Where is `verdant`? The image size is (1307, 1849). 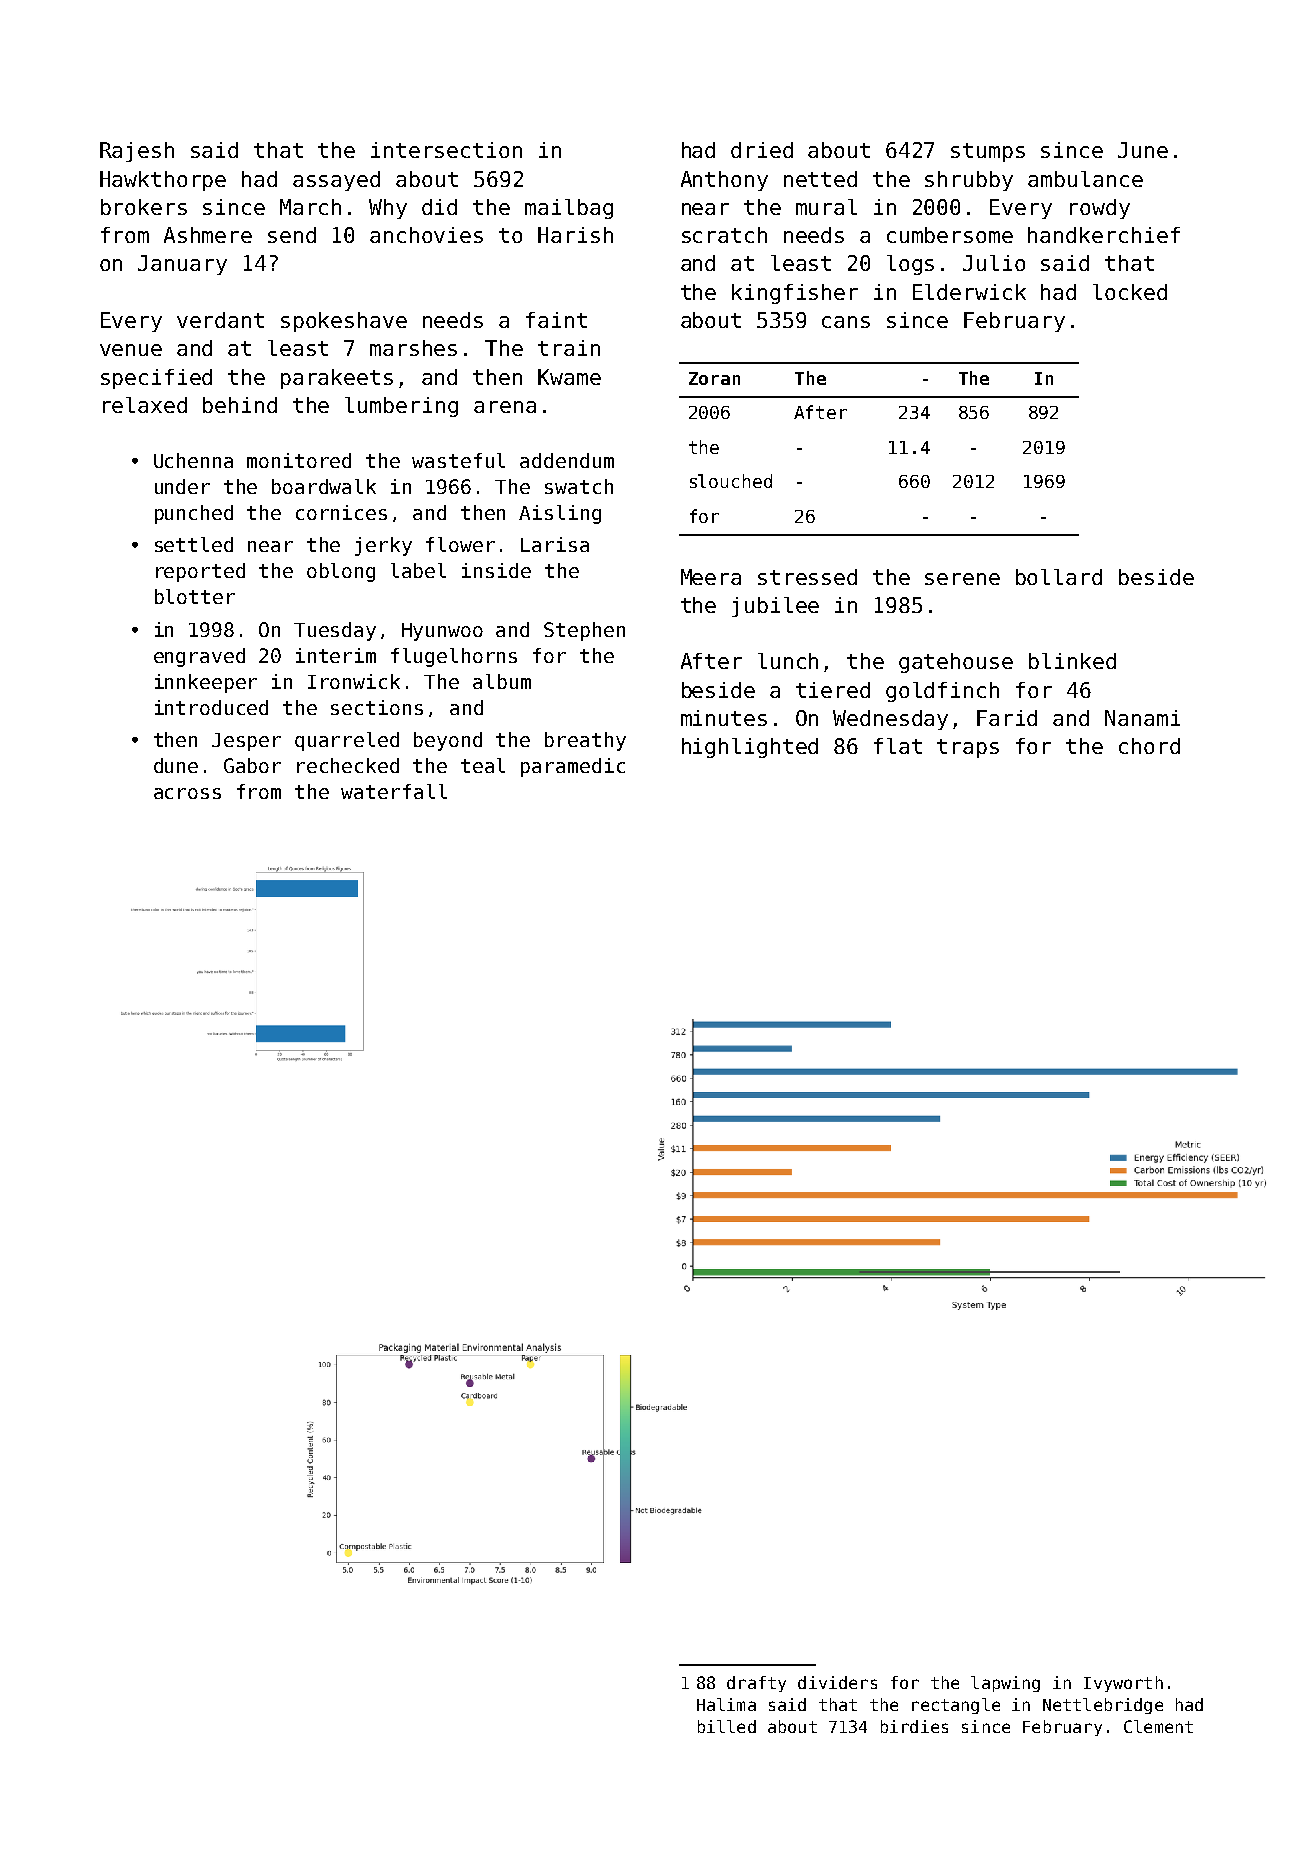
verdant is located at coordinates (220, 320).
